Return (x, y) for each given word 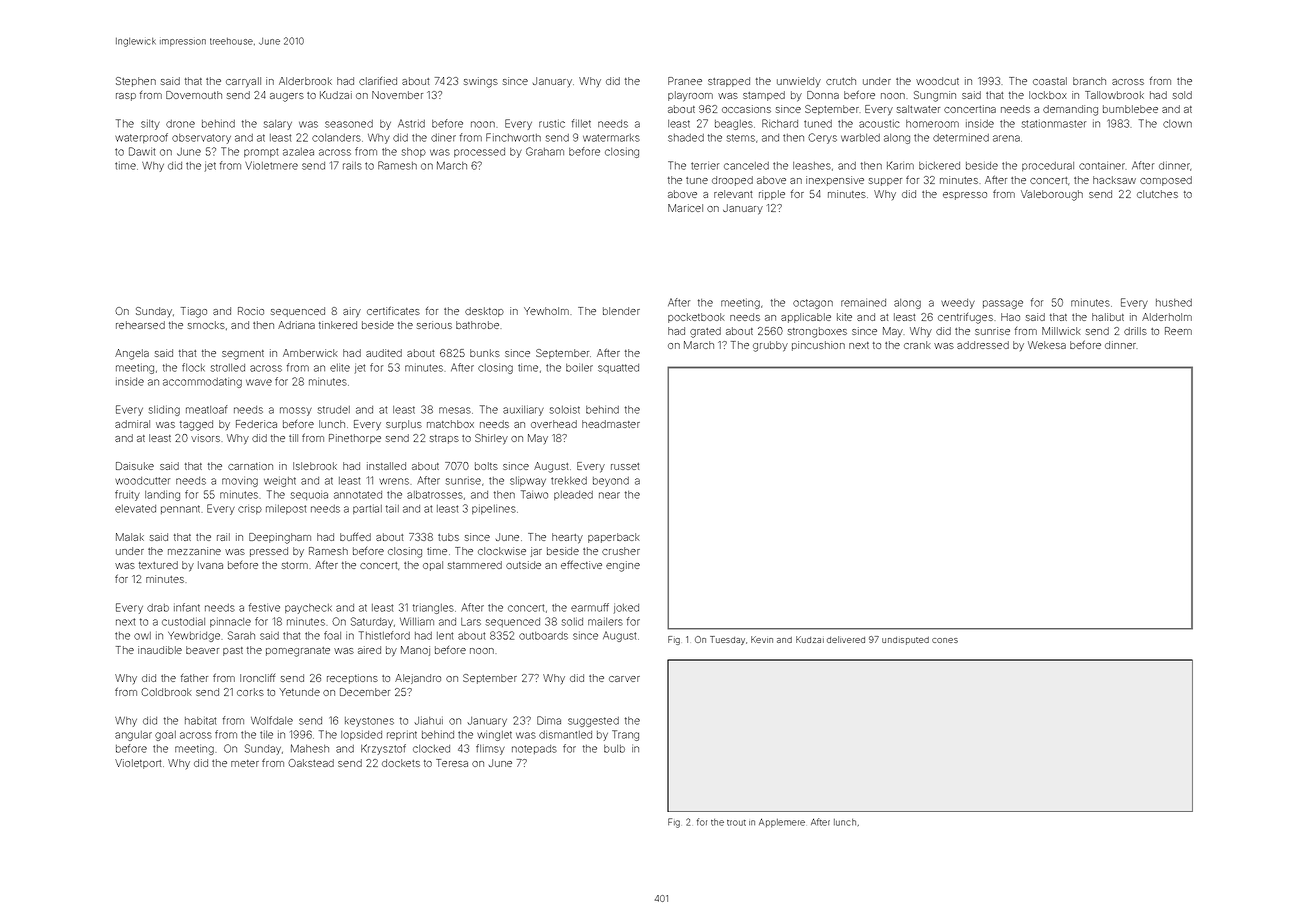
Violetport (138, 764)
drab (158, 608)
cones (945, 640)
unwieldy (799, 82)
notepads (534, 749)
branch (1089, 81)
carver (624, 679)
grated (705, 332)
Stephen (136, 82)
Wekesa (1047, 345)
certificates (393, 310)
